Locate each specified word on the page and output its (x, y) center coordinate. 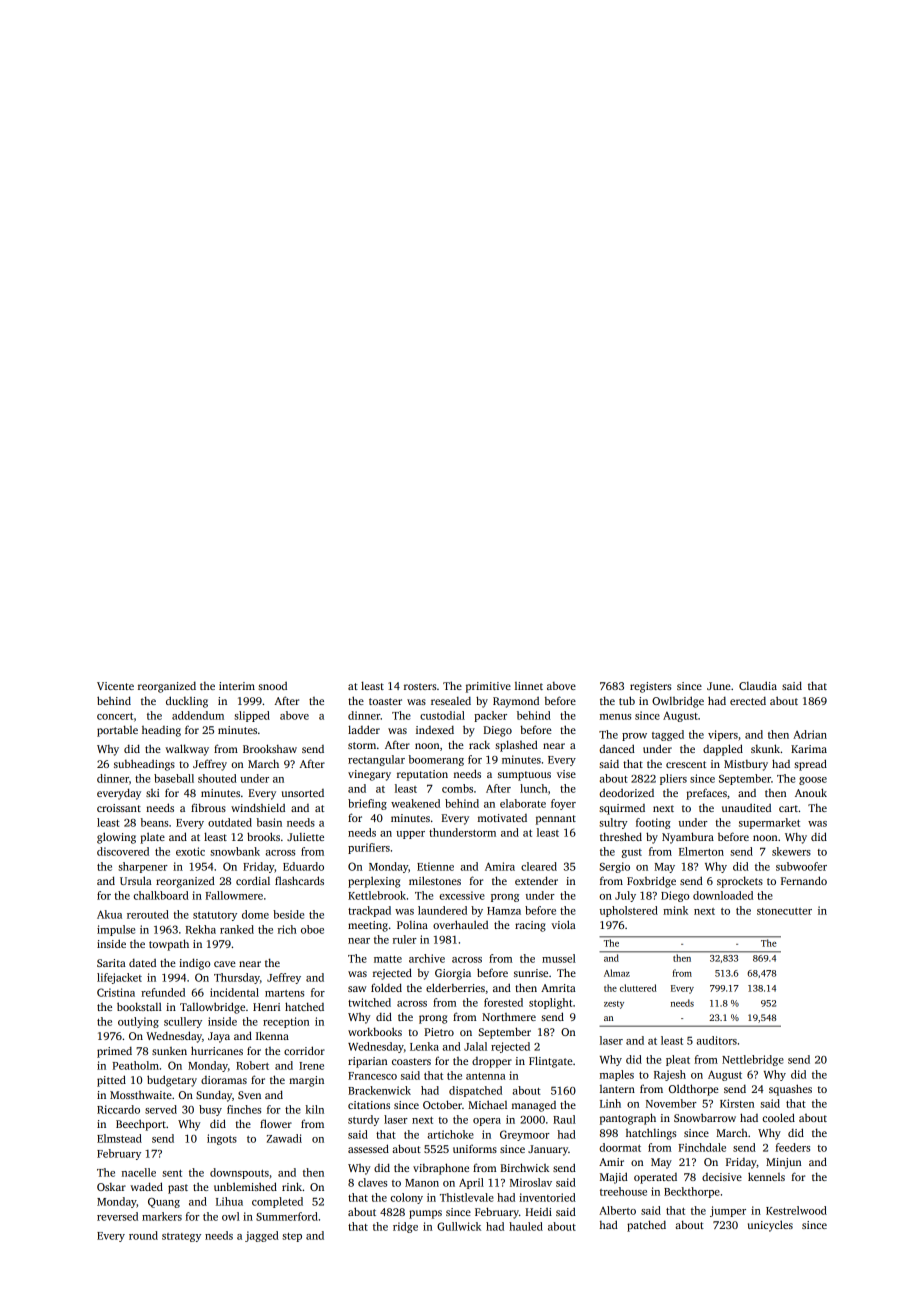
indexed (435, 729)
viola (563, 924)
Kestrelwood (796, 1210)
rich (287, 929)
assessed (368, 1148)
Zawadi (284, 1138)
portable (117, 731)
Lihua (229, 1201)
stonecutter (784, 911)
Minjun (783, 1163)
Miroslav (531, 1182)
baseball (174, 778)
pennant (556, 820)
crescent (686, 764)
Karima (809, 749)
